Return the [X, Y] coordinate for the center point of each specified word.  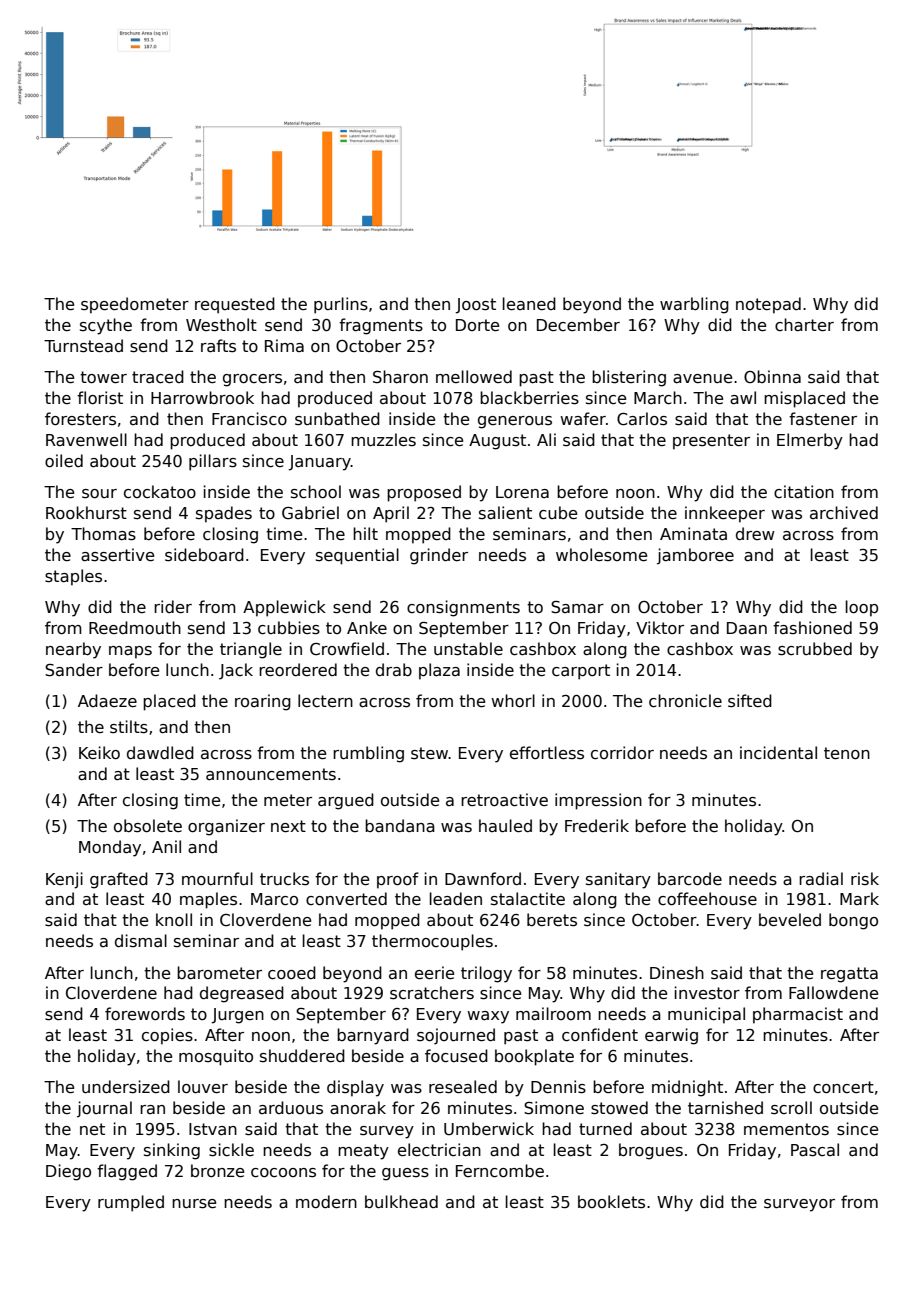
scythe [106, 326]
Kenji [64, 880]
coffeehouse [707, 899]
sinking [172, 1151]
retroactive [504, 800]
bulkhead [401, 1201]
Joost [475, 306]
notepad [768, 305]
